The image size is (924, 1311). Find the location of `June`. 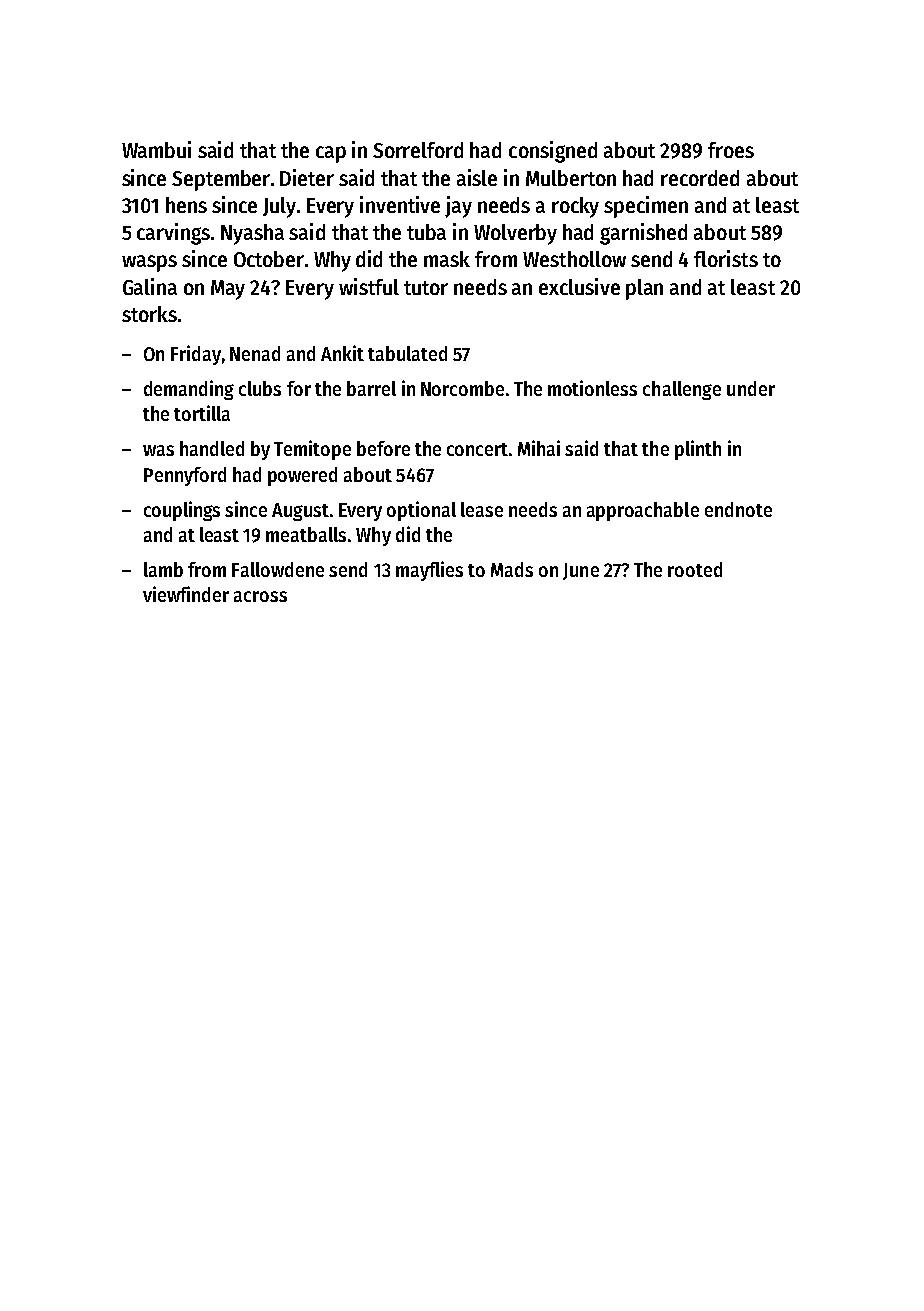

June is located at coordinates (581, 571).
